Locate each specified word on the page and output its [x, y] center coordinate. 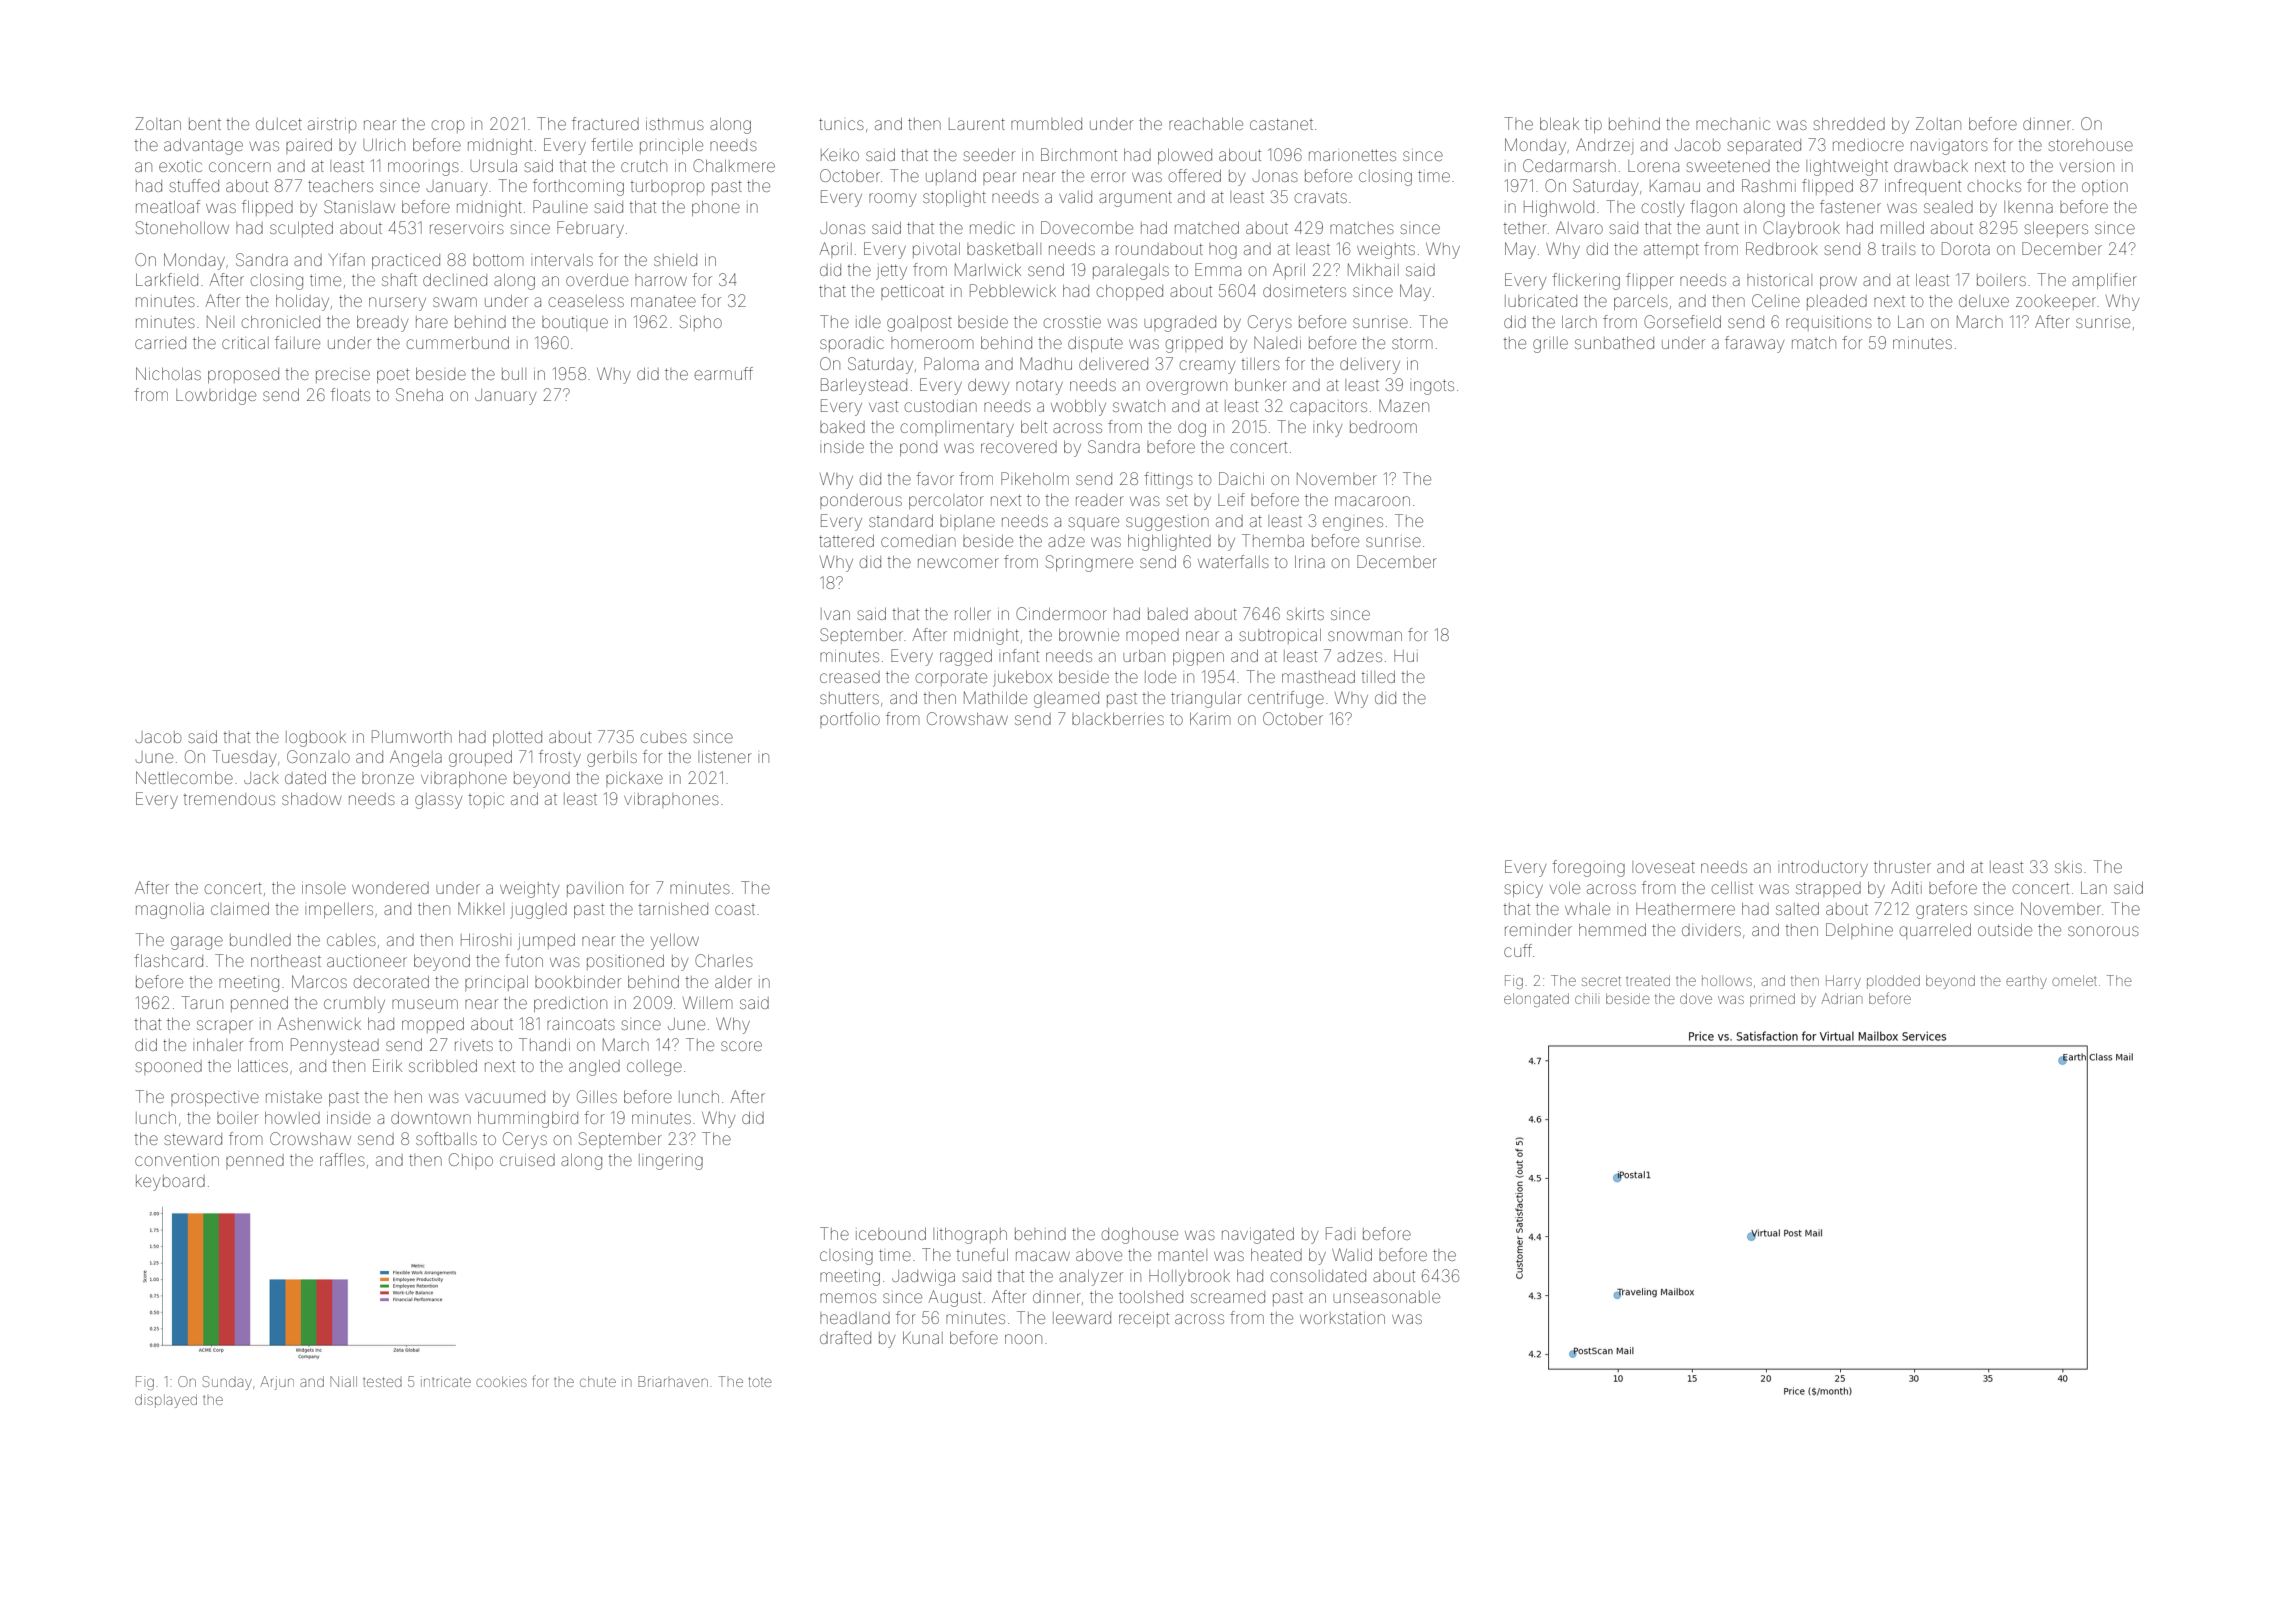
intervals [562, 260]
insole [324, 888]
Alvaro [1579, 227]
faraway [1754, 344]
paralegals [1131, 272]
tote [760, 1382]
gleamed [1066, 700]
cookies [501, 1381]
